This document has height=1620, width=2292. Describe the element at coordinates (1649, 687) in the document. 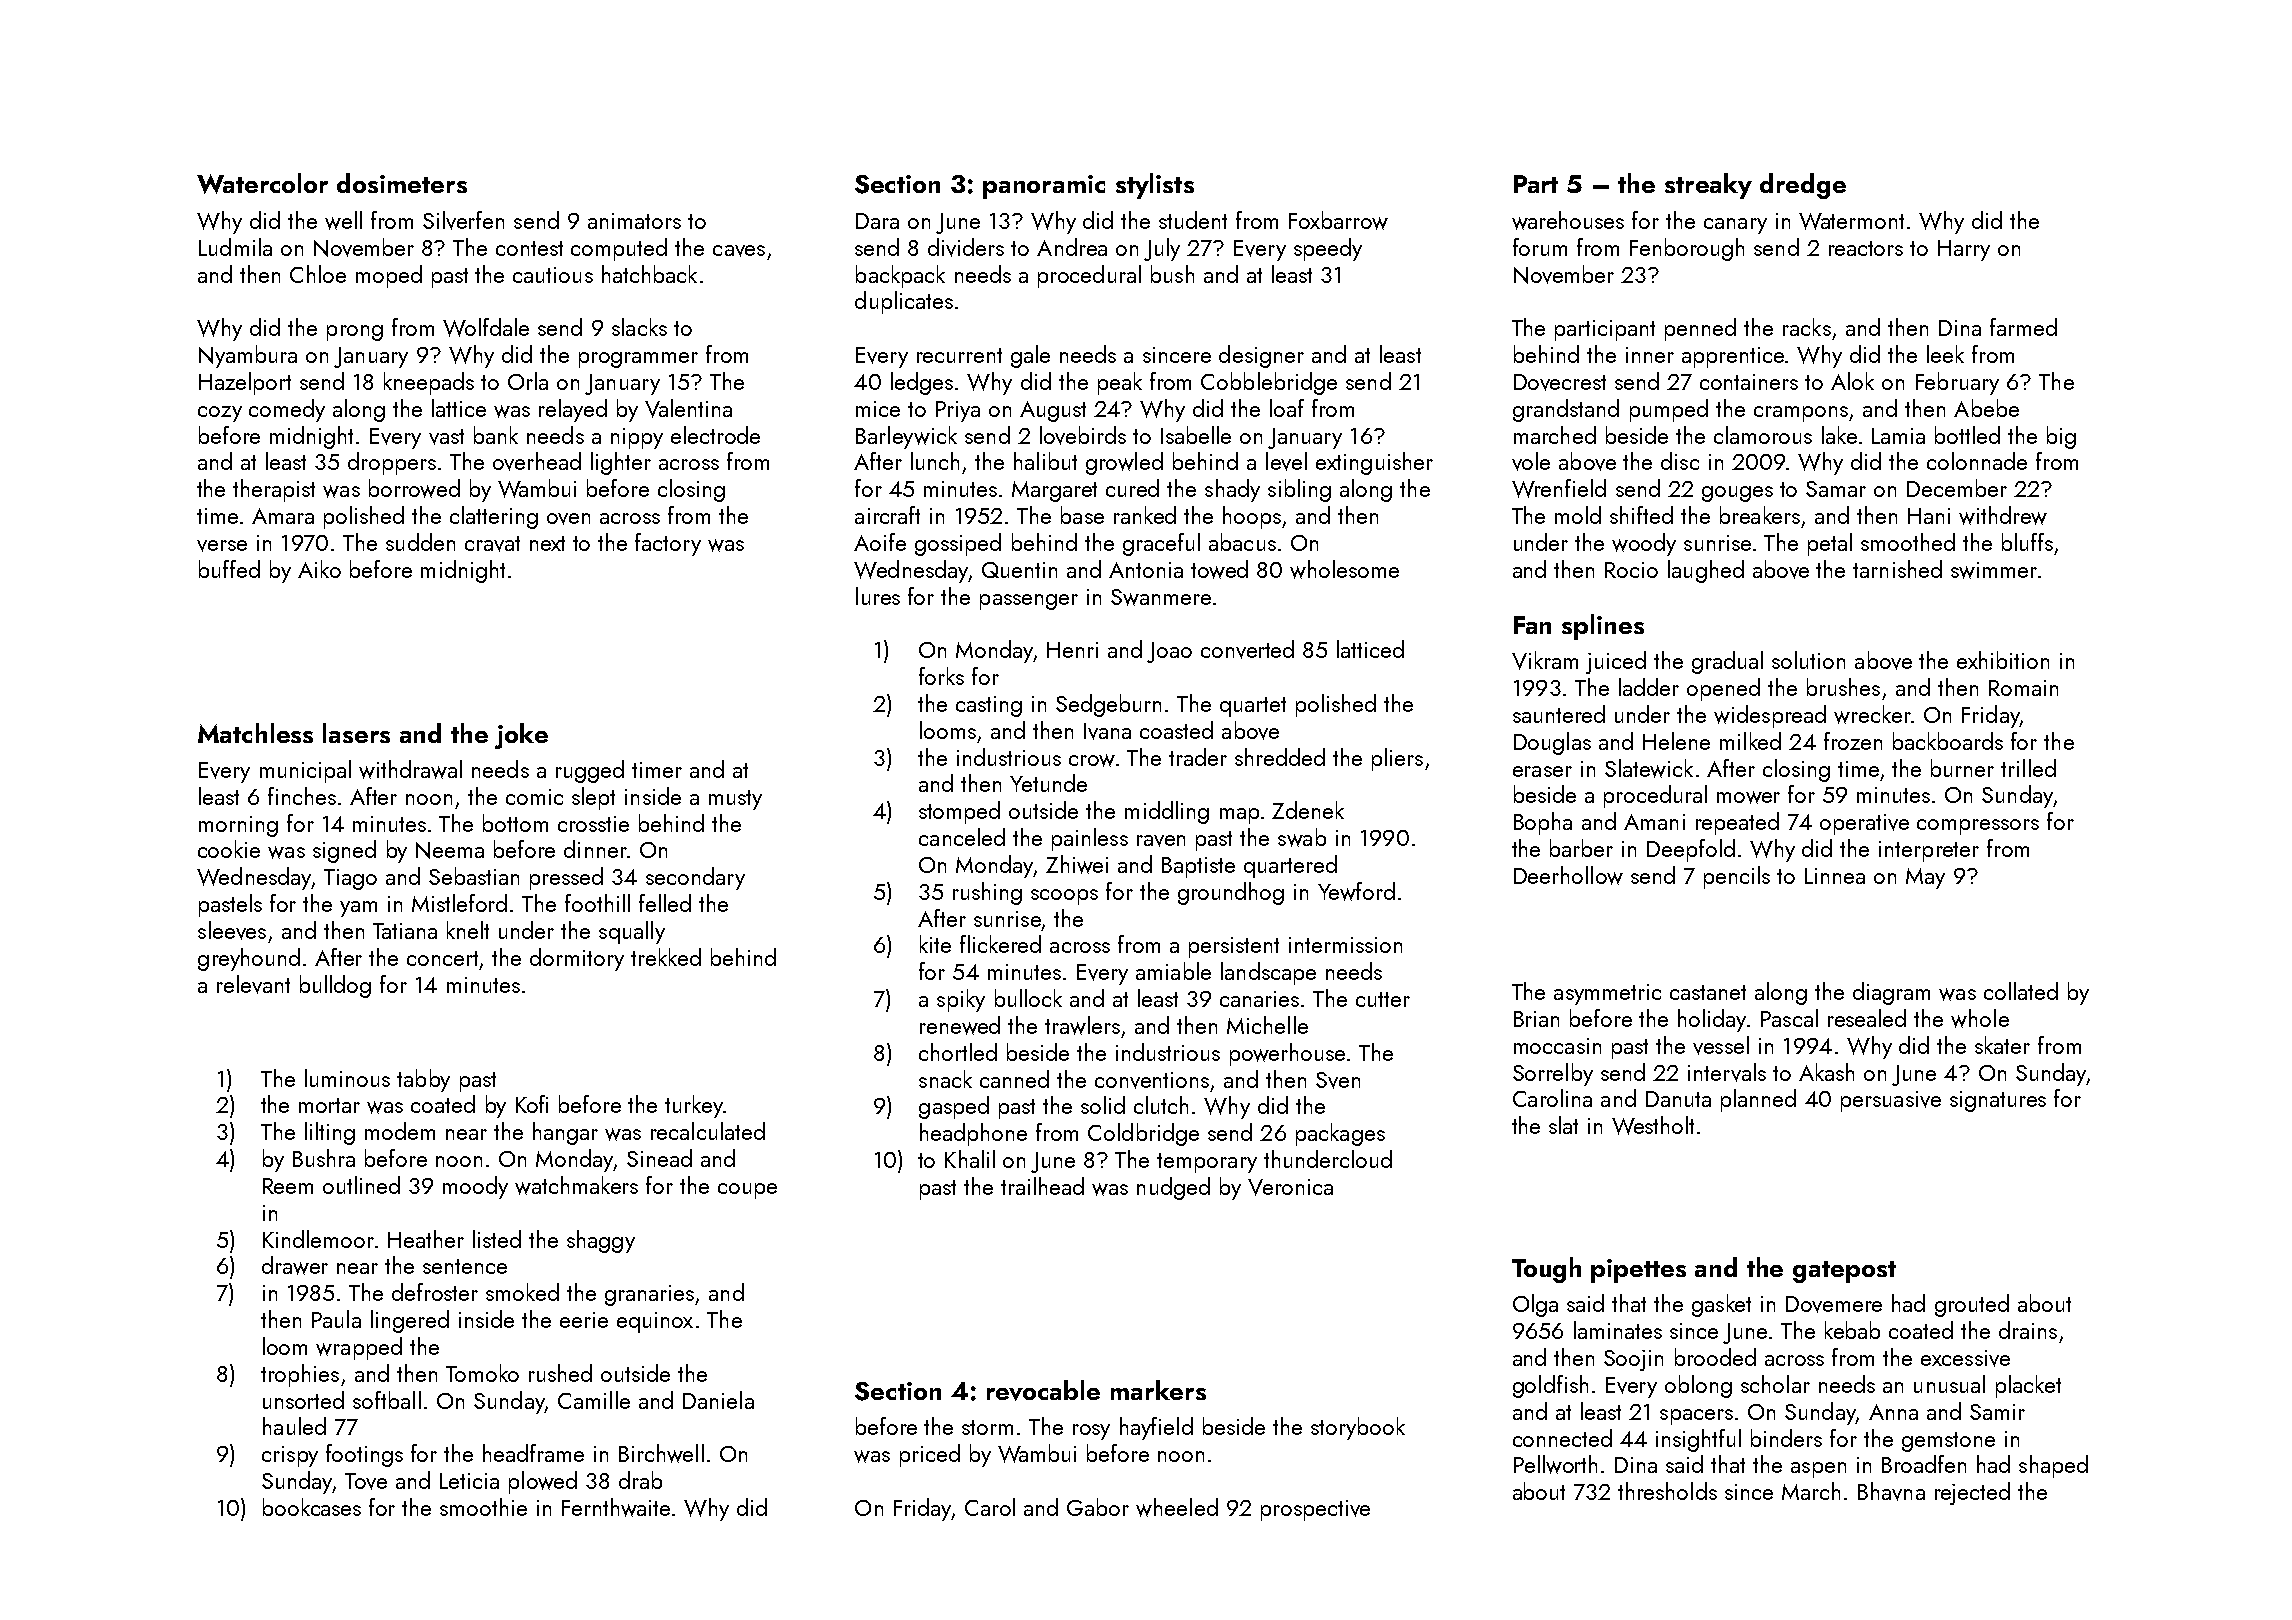

I see `ladder` at that location.
